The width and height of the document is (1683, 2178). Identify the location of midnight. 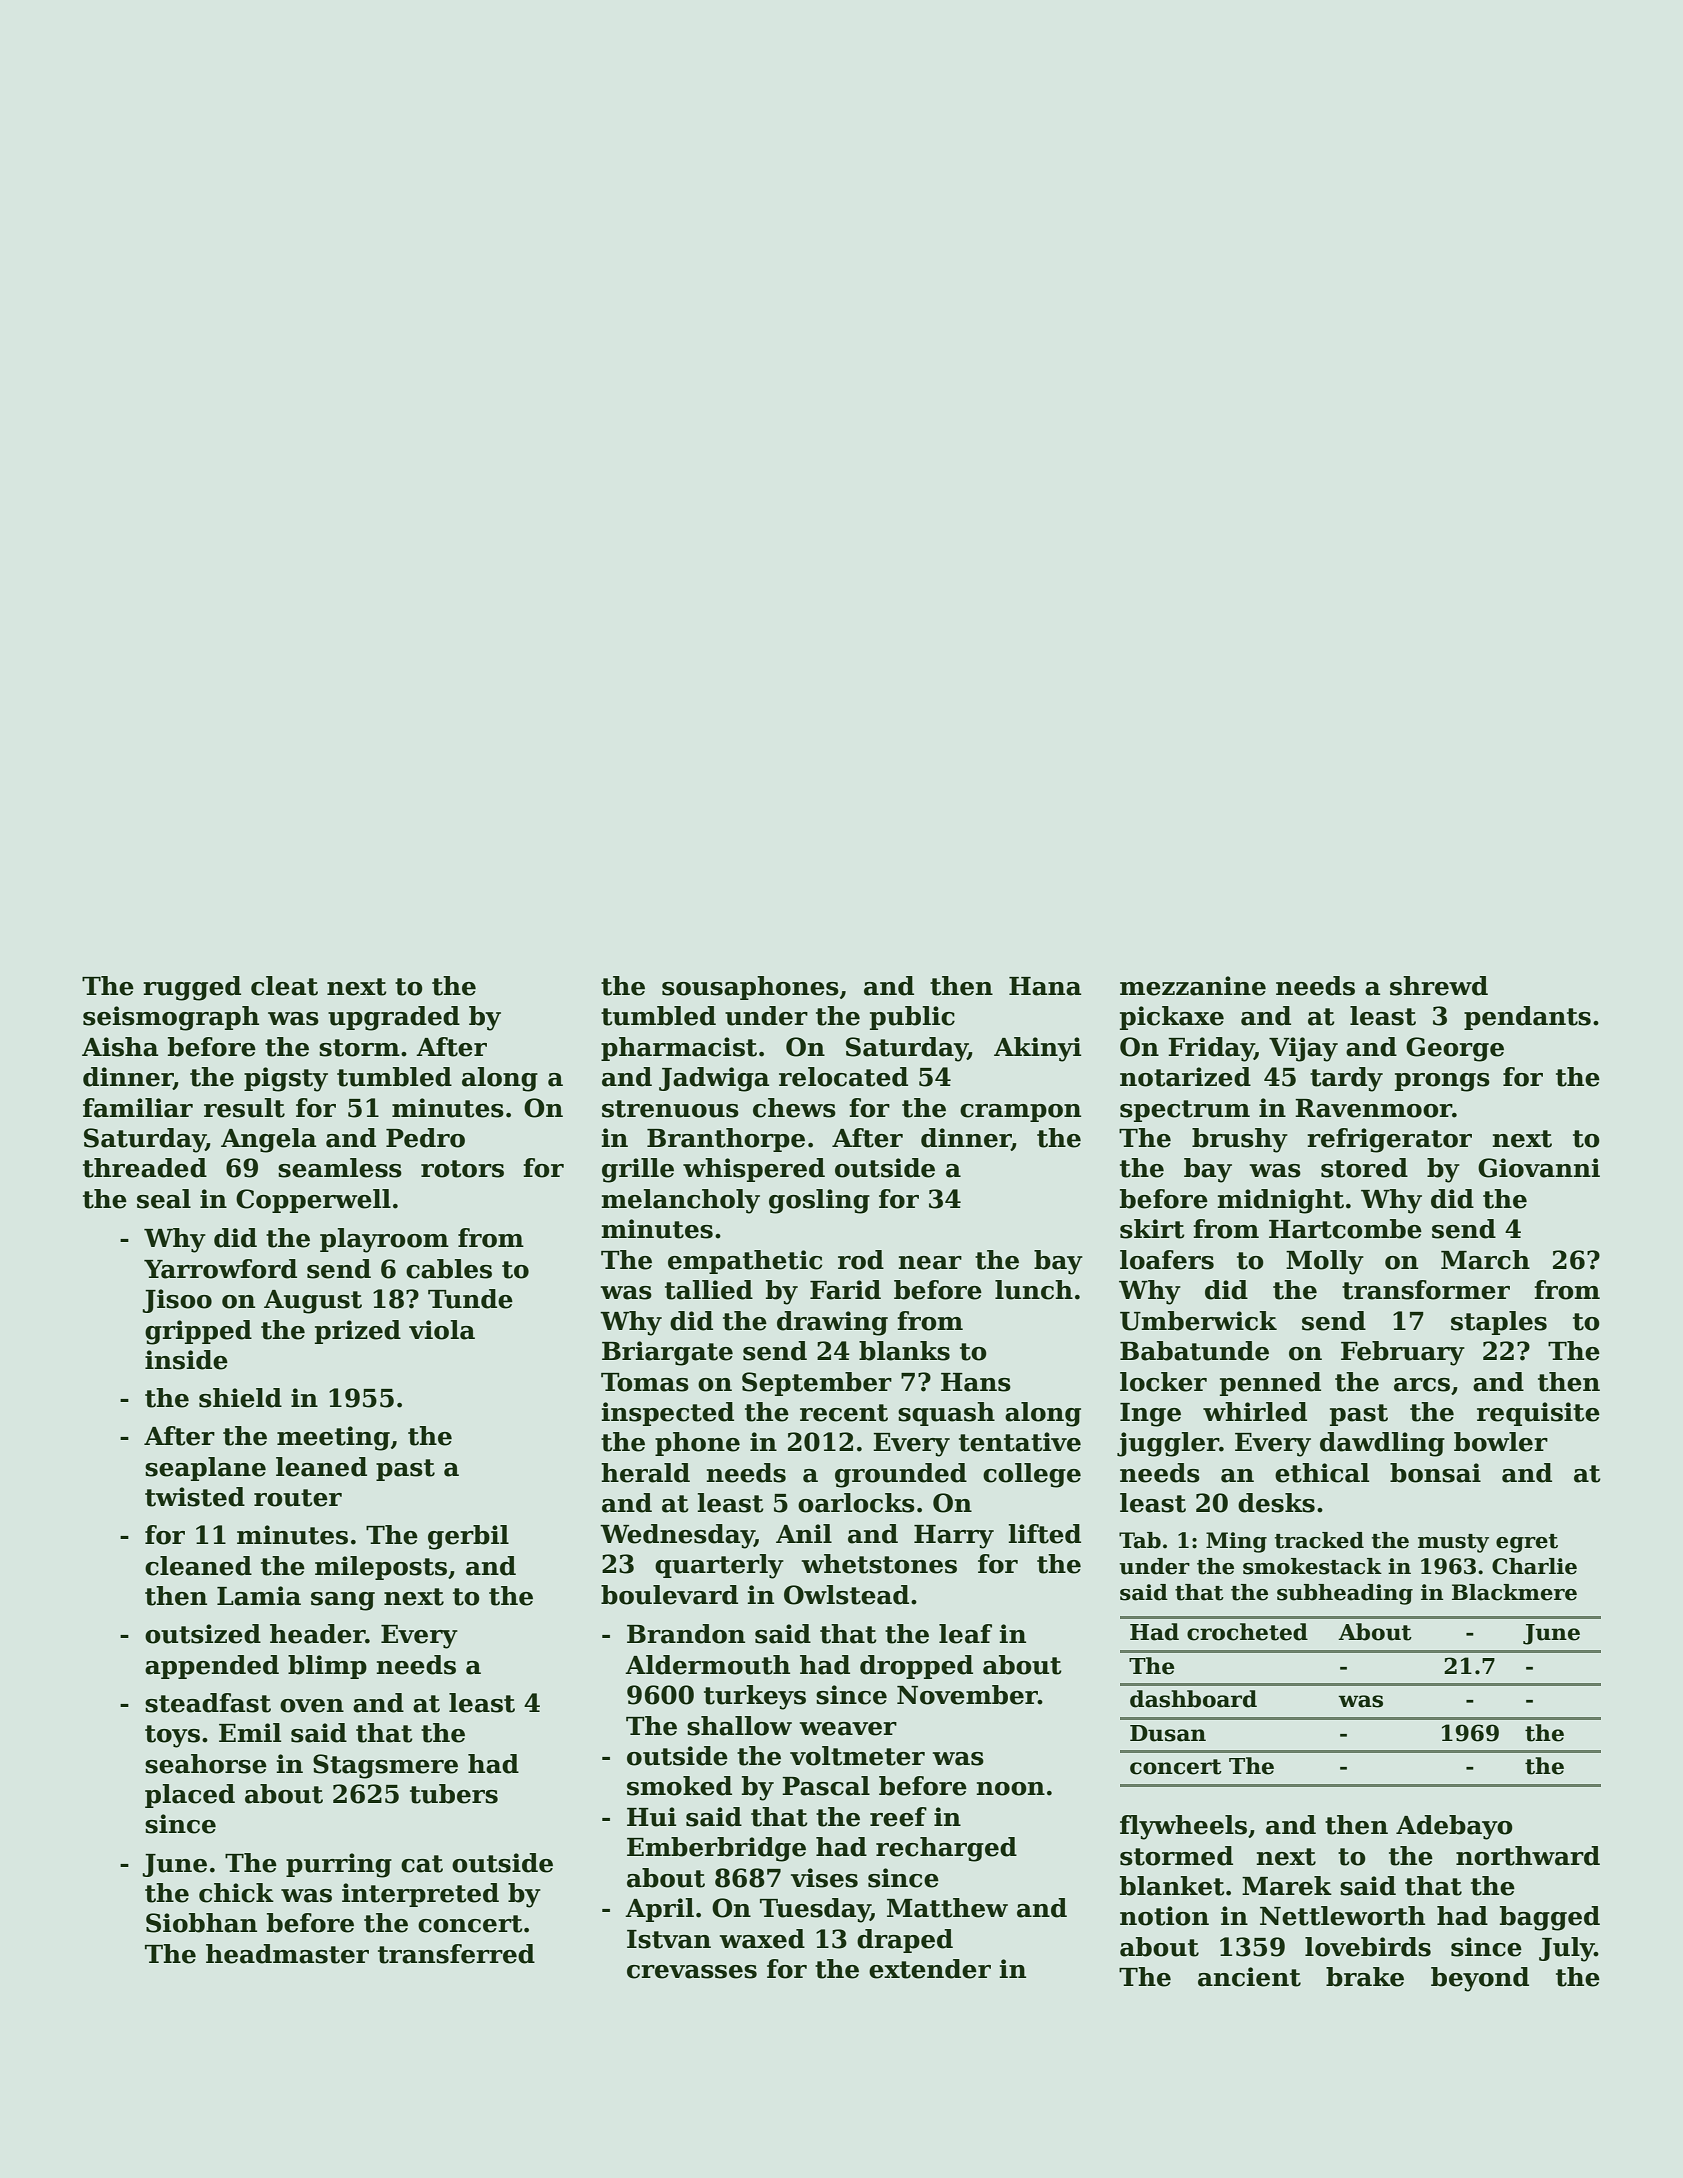
(1280, 1201).
